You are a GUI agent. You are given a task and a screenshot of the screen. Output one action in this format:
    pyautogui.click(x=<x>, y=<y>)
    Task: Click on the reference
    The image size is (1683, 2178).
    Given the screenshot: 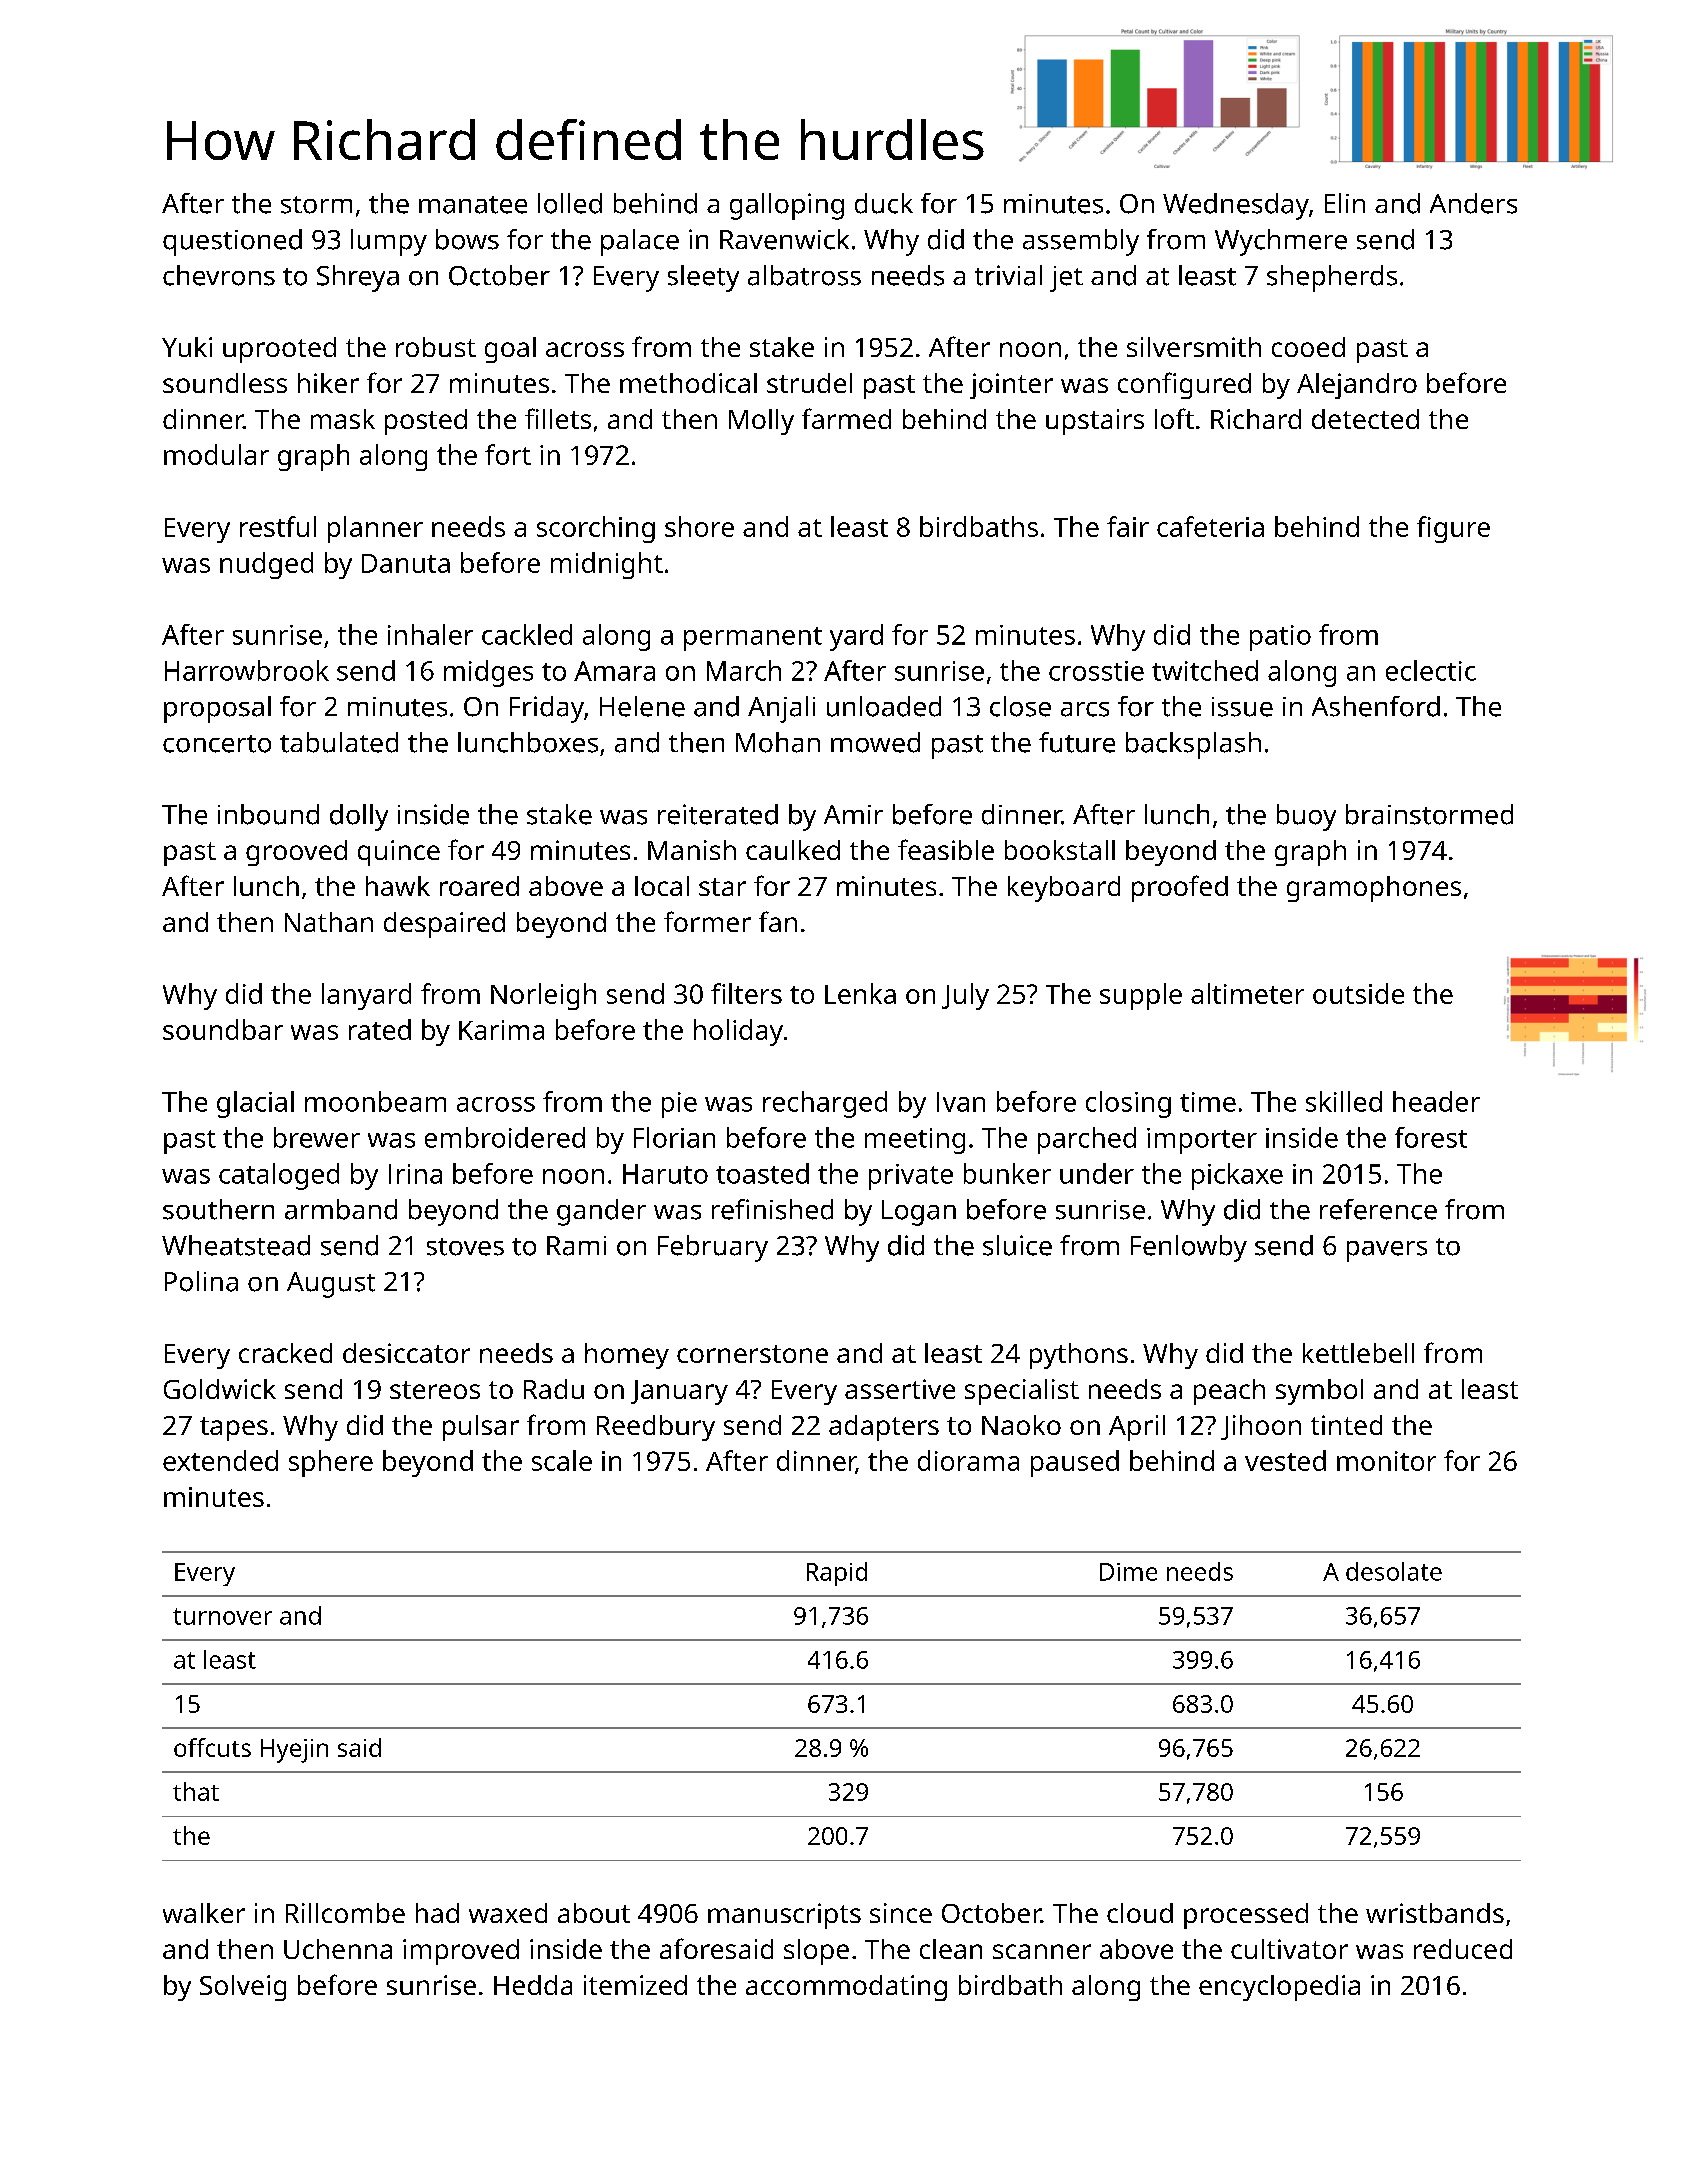 What is the action you would take?
    pyautogui.click(x=1378, y=1209)
